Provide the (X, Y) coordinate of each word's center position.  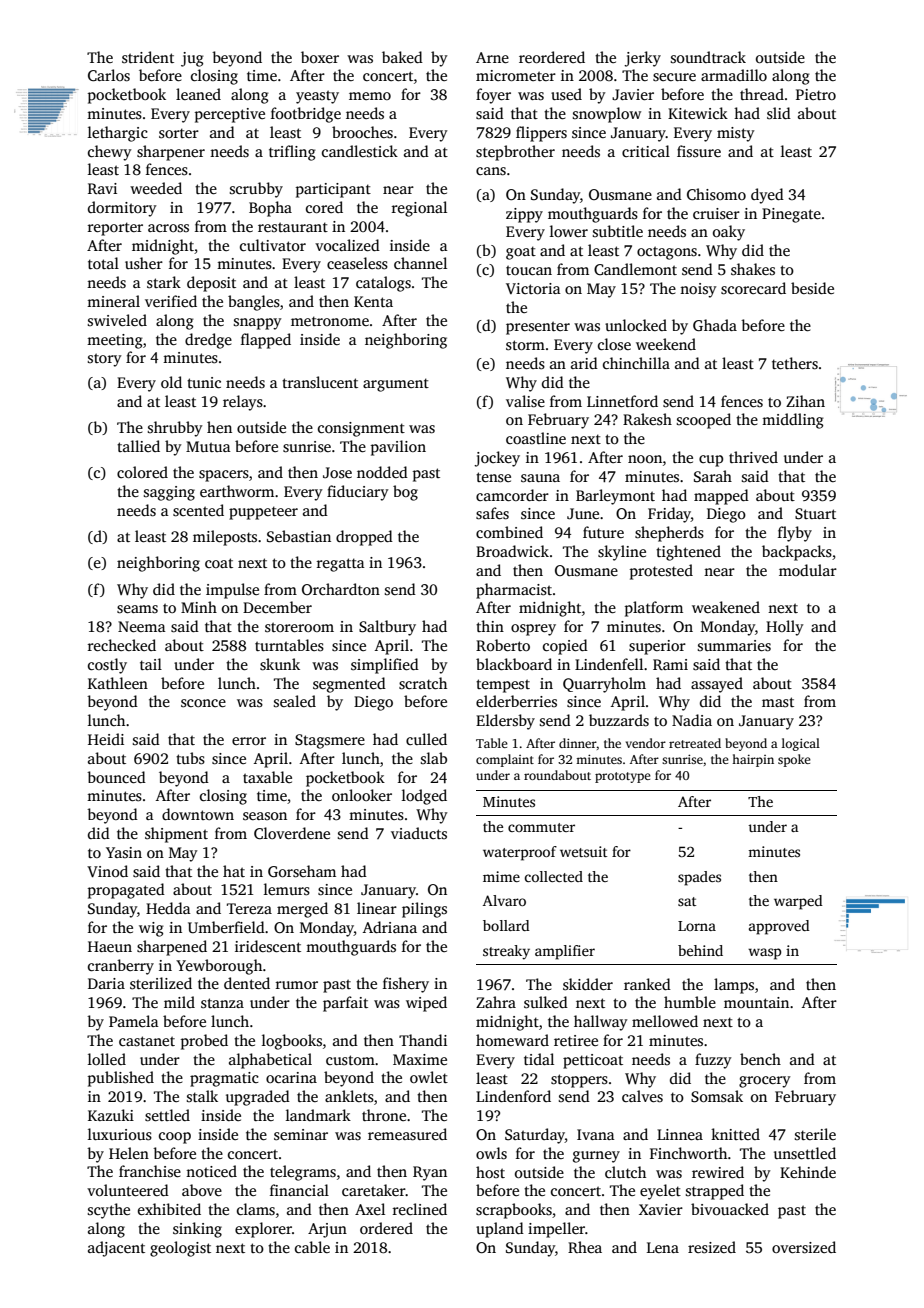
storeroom (299, 627)
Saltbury (387, 628)
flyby (795, 534)
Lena (663, 1247)
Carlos (109, 75)
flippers (541, 134)
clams (256, 1209)
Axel (370, 1209)
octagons (667, 253)
